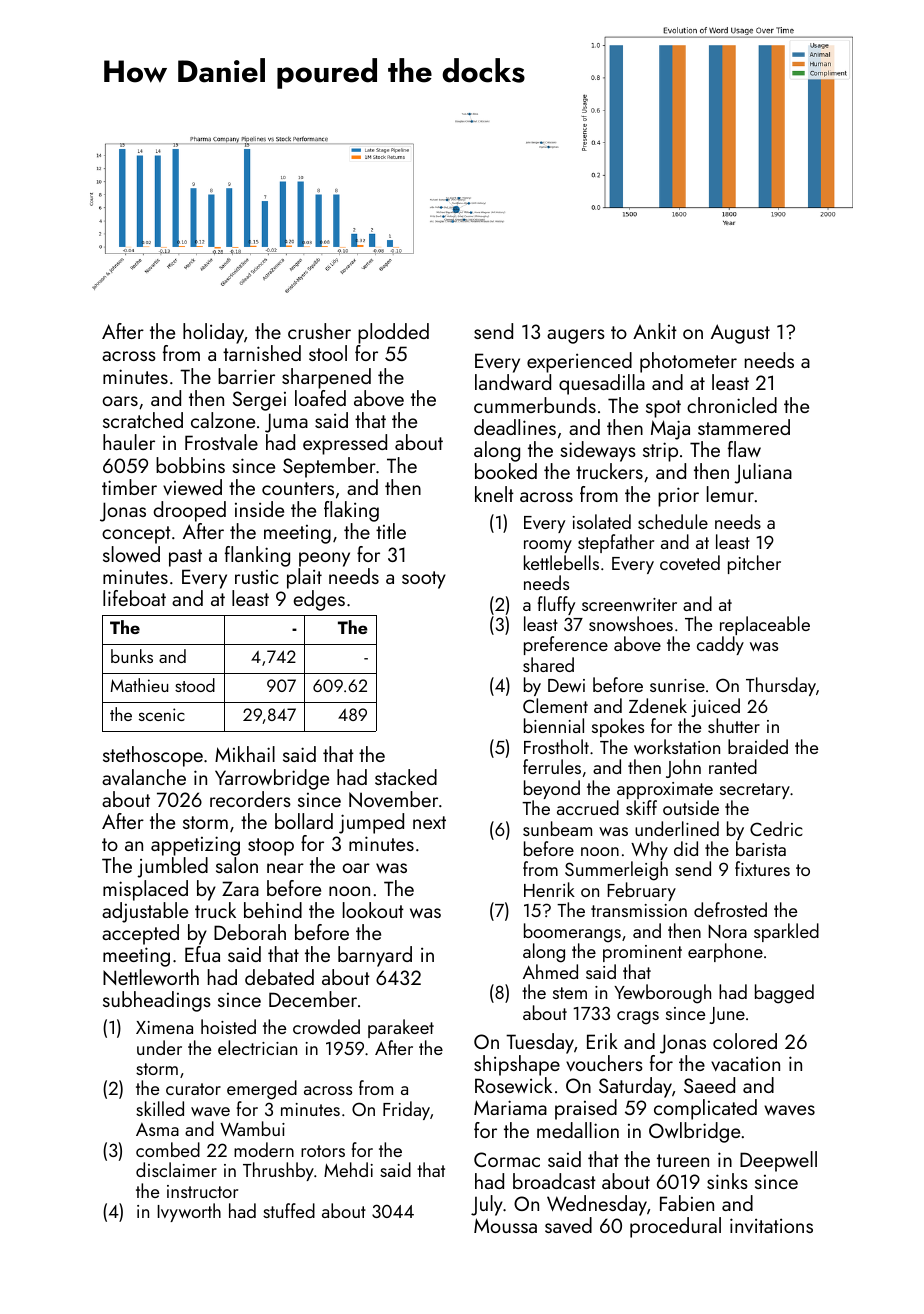 Image resolution: width=924 pixels, height=1314 pixels. Describe the element at coordinates (655, 331) in the image. I see `Ankit` at that location.
